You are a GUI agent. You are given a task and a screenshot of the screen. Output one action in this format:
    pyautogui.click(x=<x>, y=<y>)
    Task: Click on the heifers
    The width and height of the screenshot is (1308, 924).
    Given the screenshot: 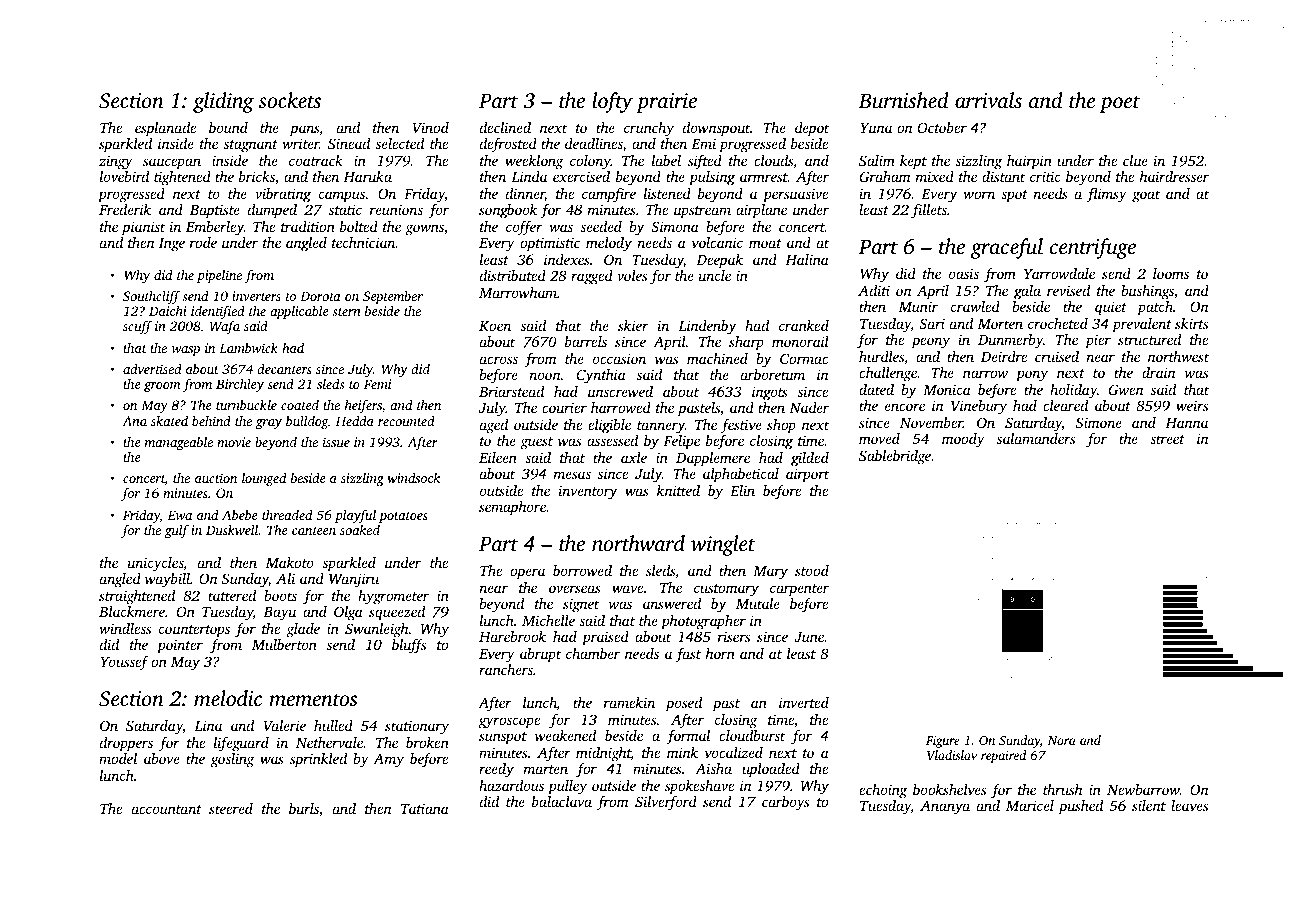 What is the action you would take?
    pyautogui.click(x=363, y=406)
